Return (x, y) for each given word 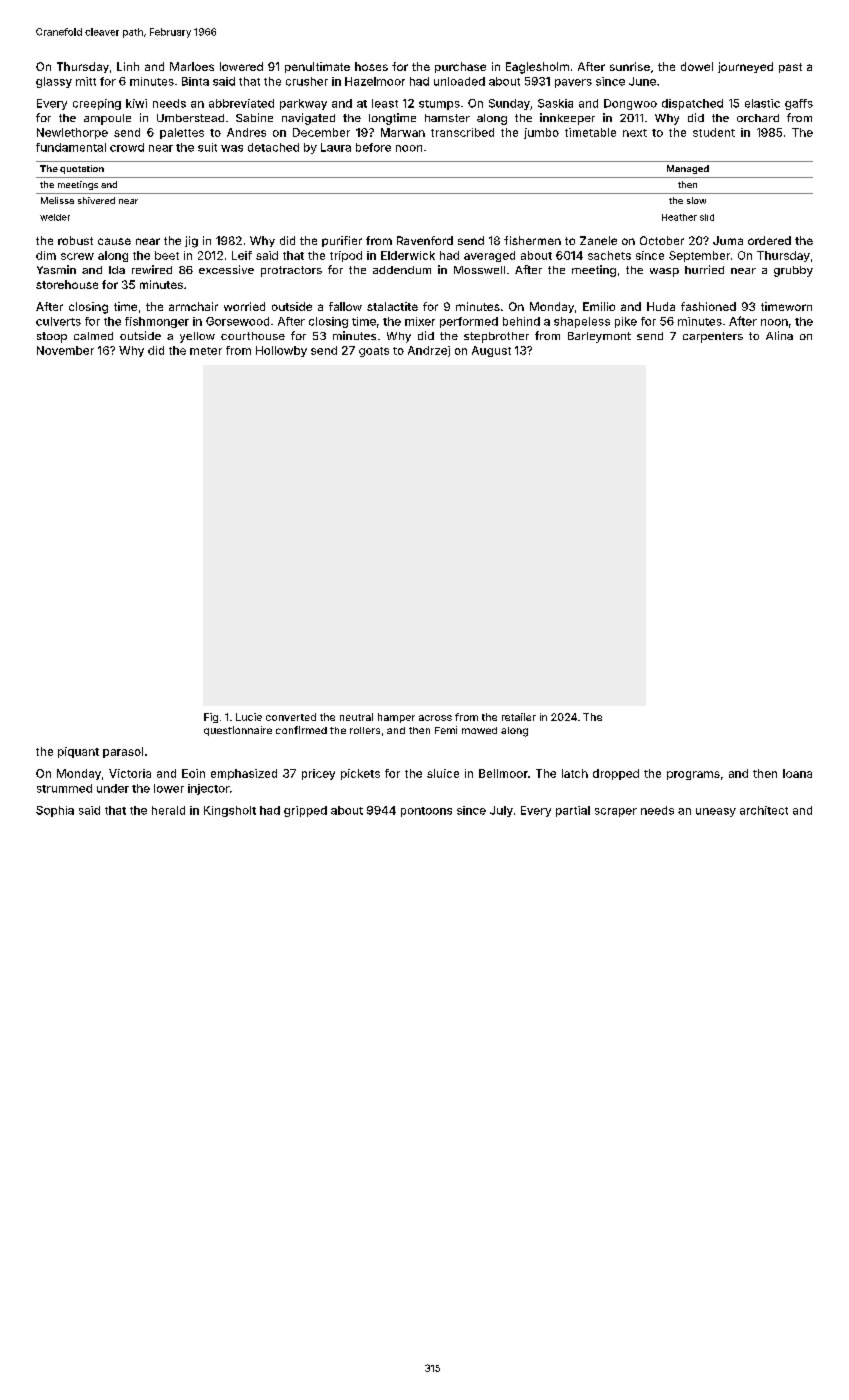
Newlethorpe (72, 133)
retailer (519, 717)
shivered (96, 200)
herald (168, 810)
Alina (779, 335)
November (65, 350)
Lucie (249, 717)
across (435, 718)
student (714, 132)
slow (696, 200)
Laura (336, 147)
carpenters (713, 337)
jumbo (541, 133)
